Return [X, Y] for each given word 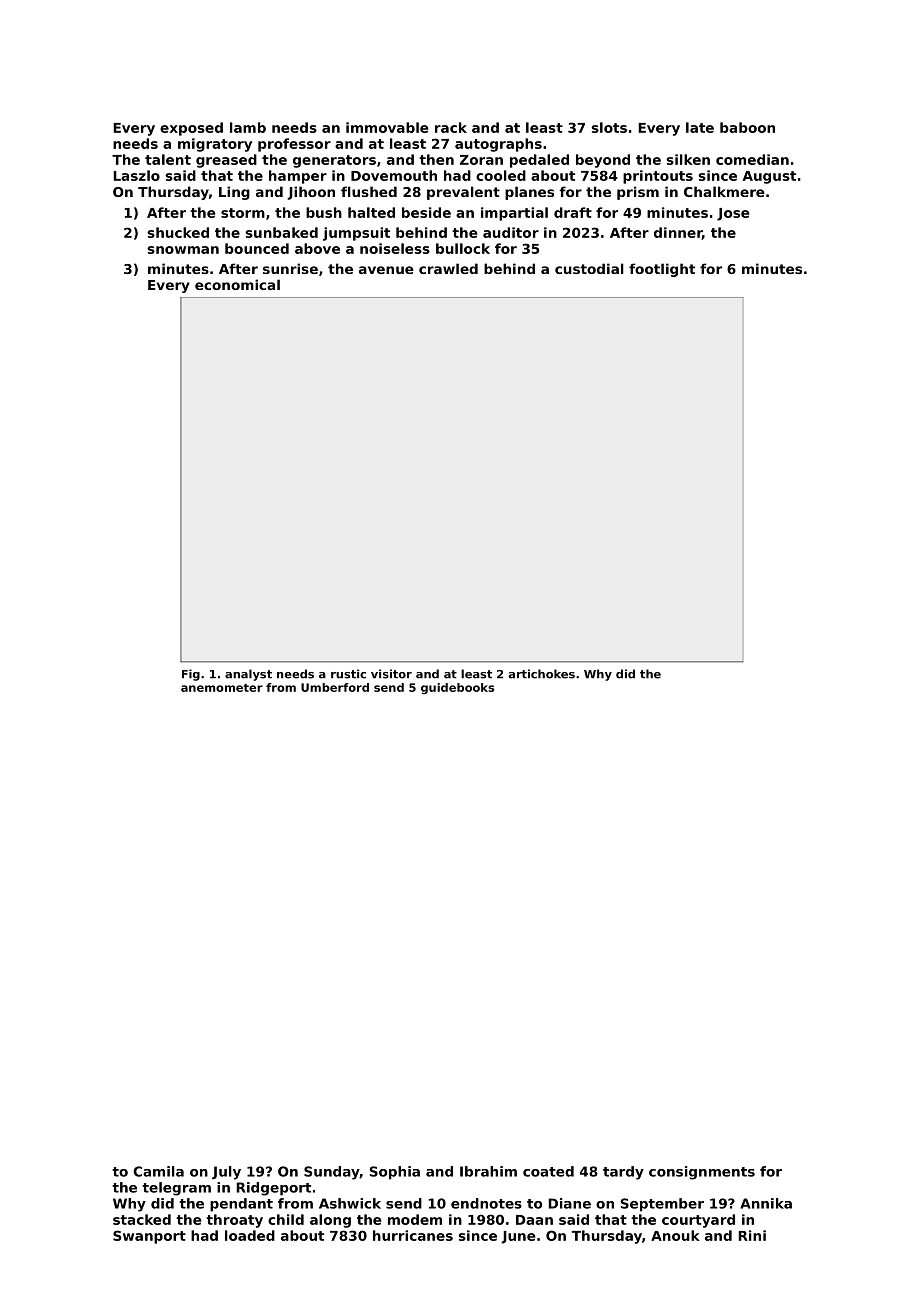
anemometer [222, 687]
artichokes [542, 674]
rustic [348, 674]
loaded [250, 1235]
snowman [183, 250]
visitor [391, 674]
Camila [158, 1171]
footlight [662, 270]
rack [451, 127]
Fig [191, 675]
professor [294, 145]
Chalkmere [724, 191]
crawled [448, 268]
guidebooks [457, 688]
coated [548, 1171]
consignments [702, 1173]
